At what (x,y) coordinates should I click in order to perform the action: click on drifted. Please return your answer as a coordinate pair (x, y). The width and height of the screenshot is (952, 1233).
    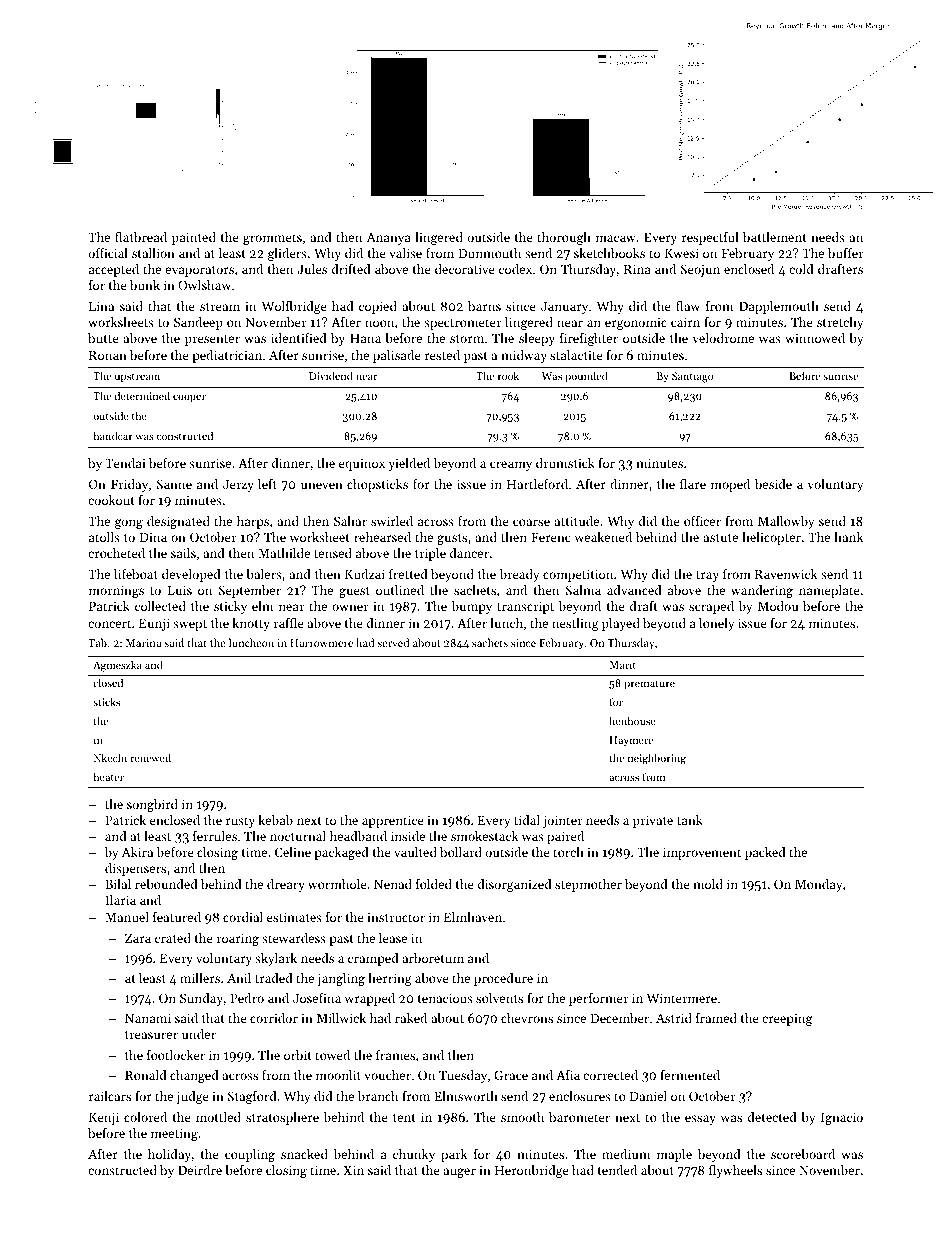
    Looking at the image, I should click on (351, 269).
